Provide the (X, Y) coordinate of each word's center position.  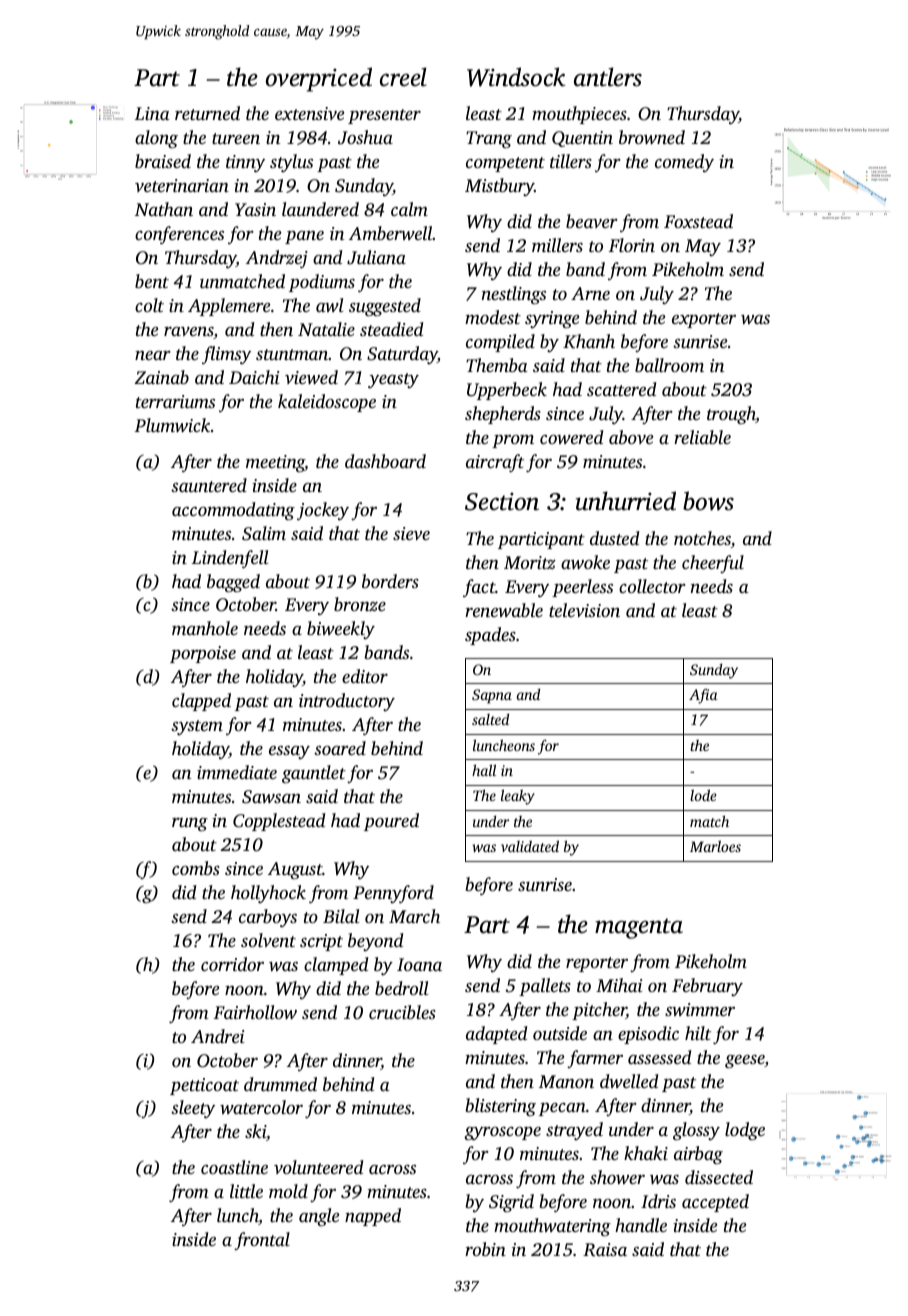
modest (493, 317)
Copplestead (279, 822)
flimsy (226, 355)
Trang (489, 140)
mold (288, 1191)
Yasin (255, 209)
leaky (518, 797)
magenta (639, 928)
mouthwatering (552, 1227)
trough (731, 415)
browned (652, 137)
